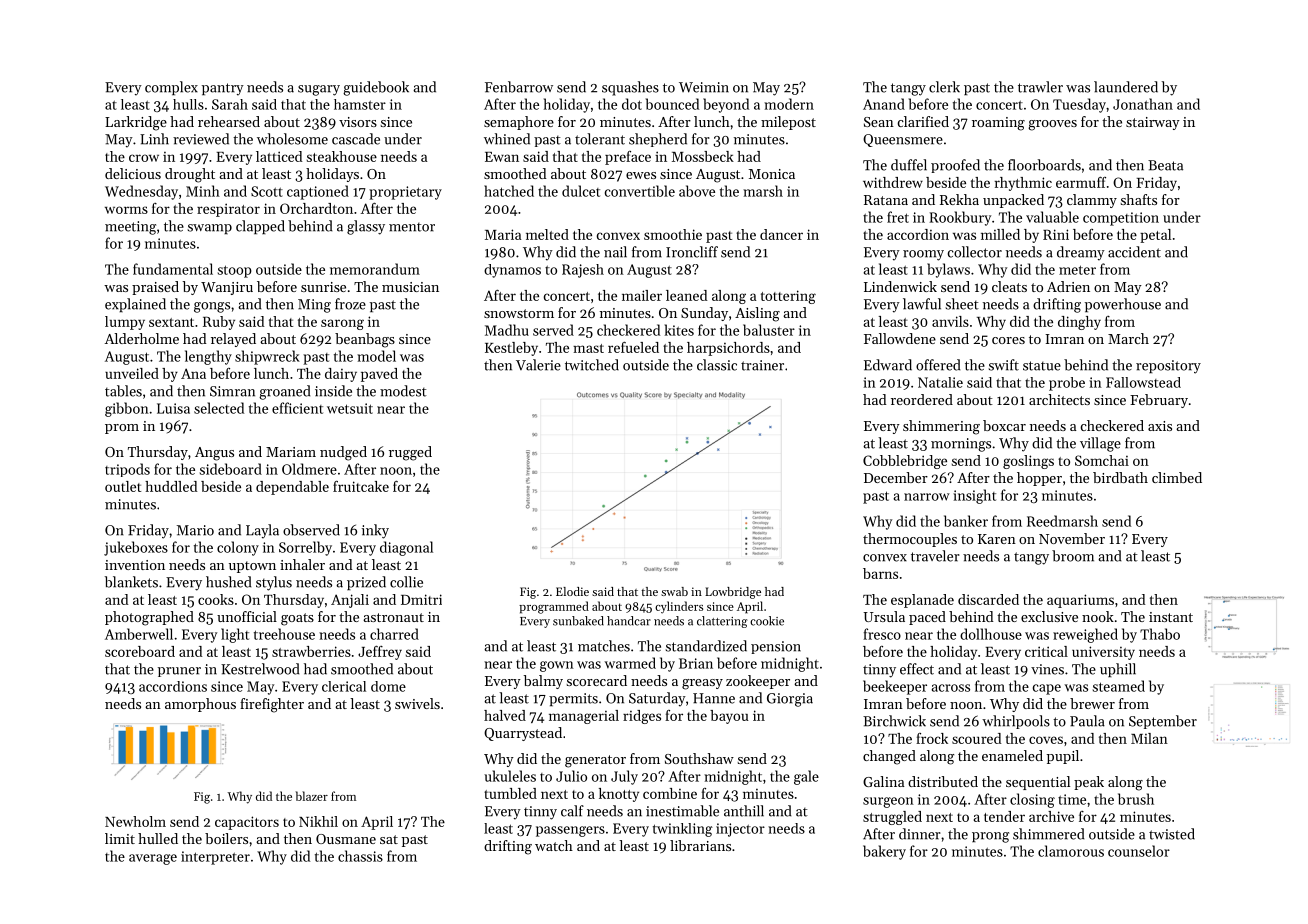 The image size is (1308, 924). I want to click on amorphous, so click(200, 705).
